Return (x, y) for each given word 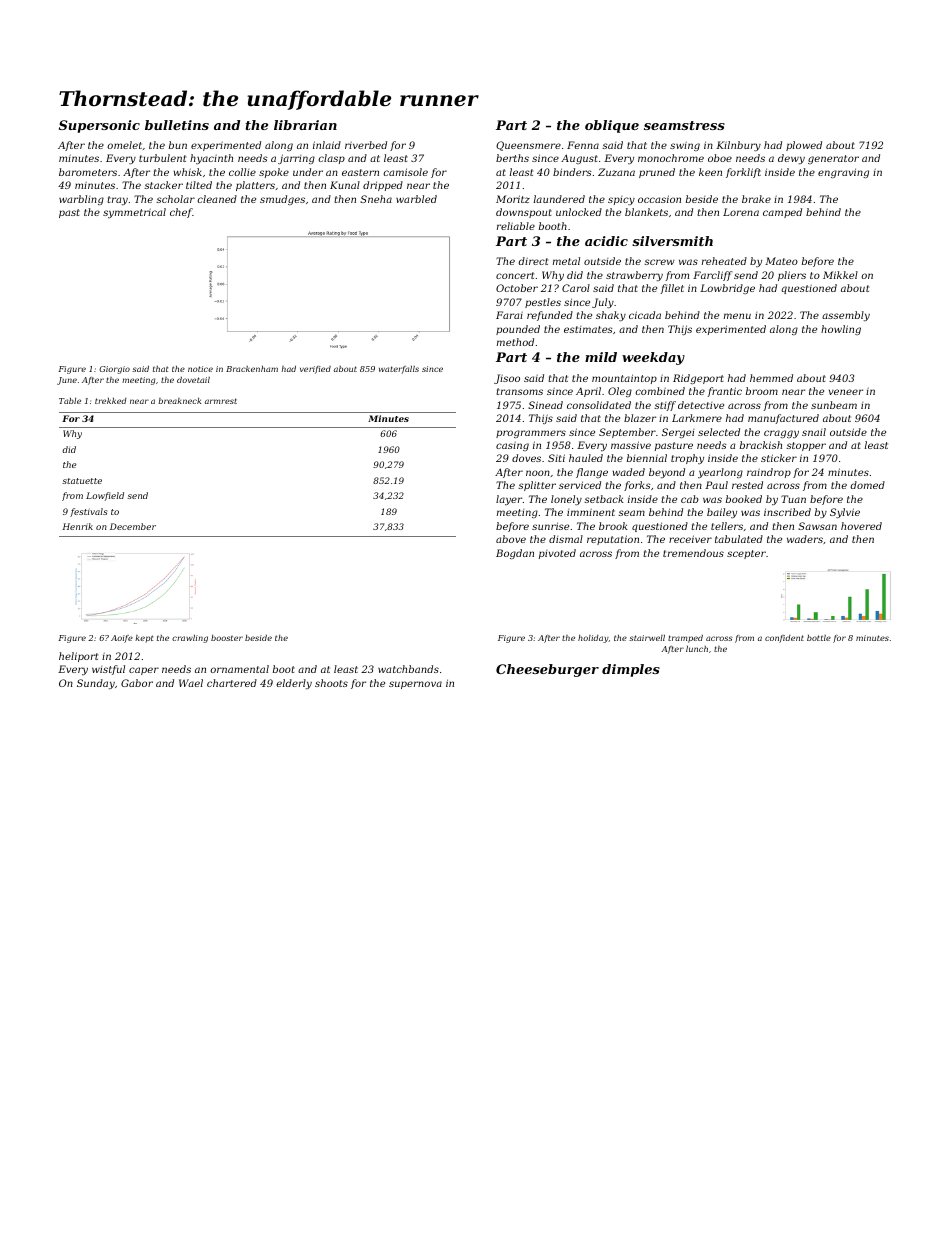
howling (841, 330)
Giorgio (114, 370)
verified (315, 370)
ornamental (239, 669)
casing (512, 446)
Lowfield (105, 496)
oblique (612, 126)
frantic (725, 392)
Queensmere (528, 146)
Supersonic (99, 126)
